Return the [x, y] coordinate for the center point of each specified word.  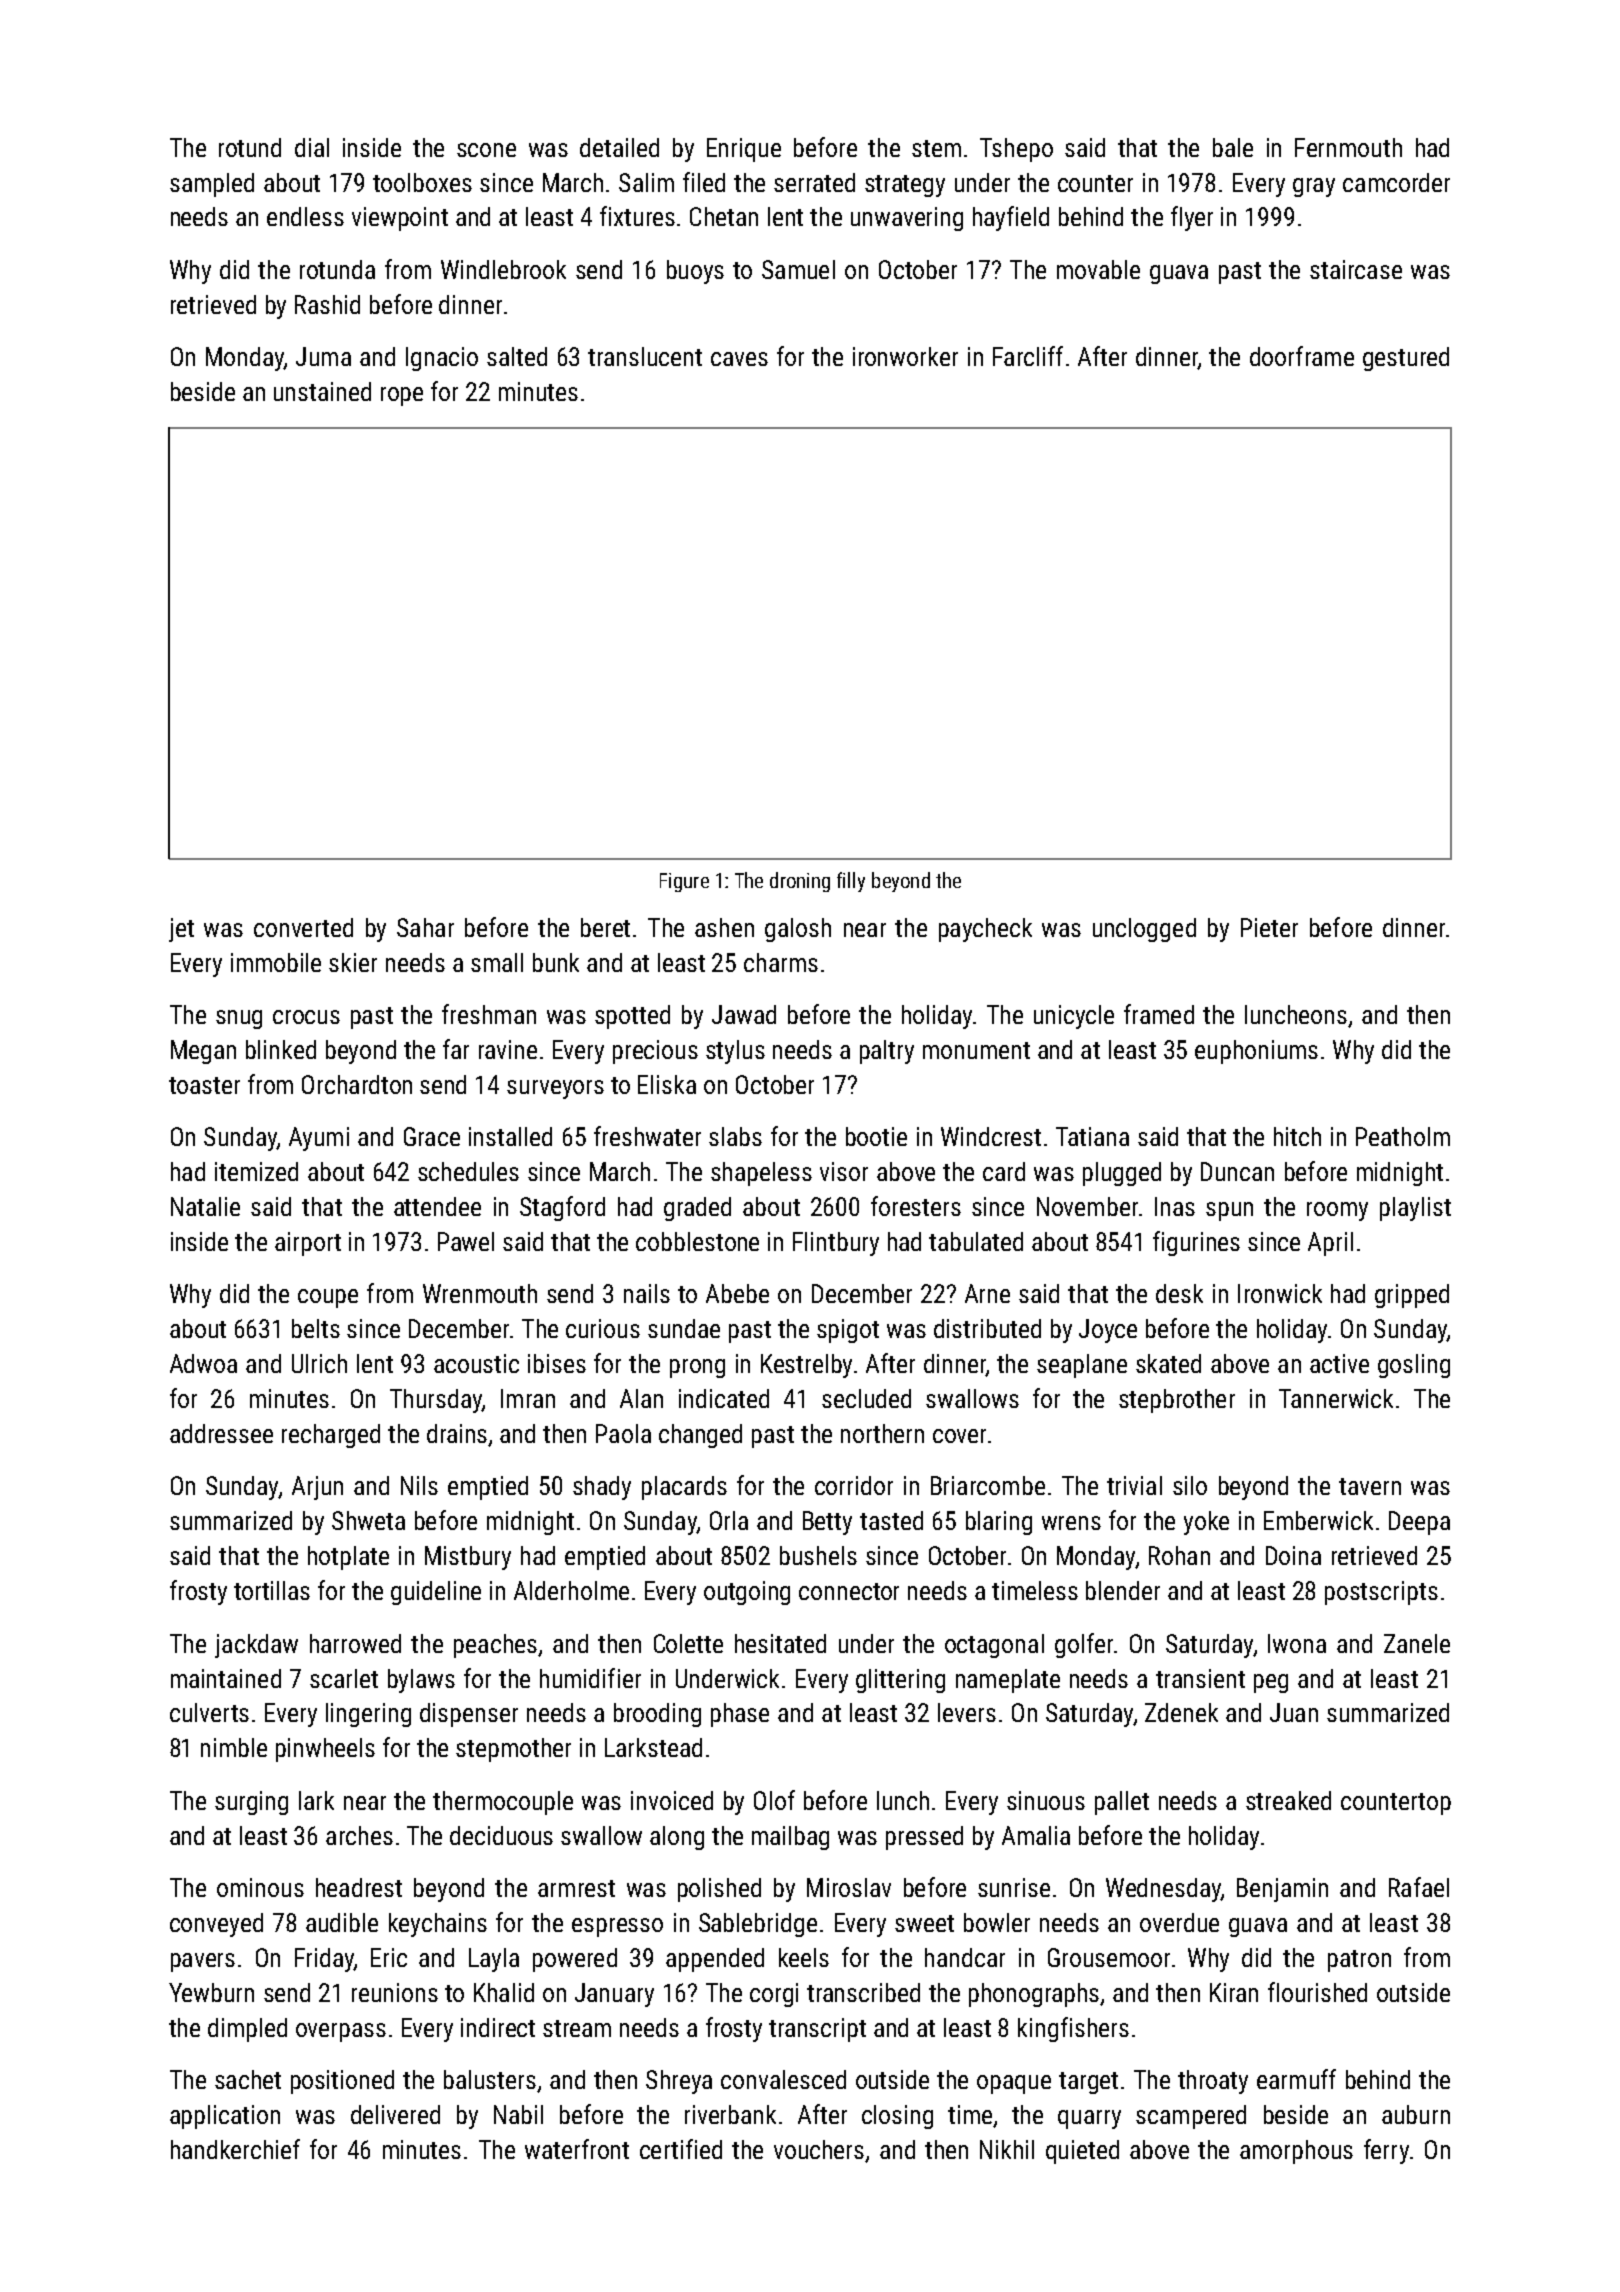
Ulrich [319, 1363]
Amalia [1036, 1835]
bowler [997, 1922]
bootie [876, 1136]
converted [303, 927]
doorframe [1302, 356]
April [1330, 1244]
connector [849, 1591]
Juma [323, 356]
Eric [389, 1957]
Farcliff [1028, 356]
